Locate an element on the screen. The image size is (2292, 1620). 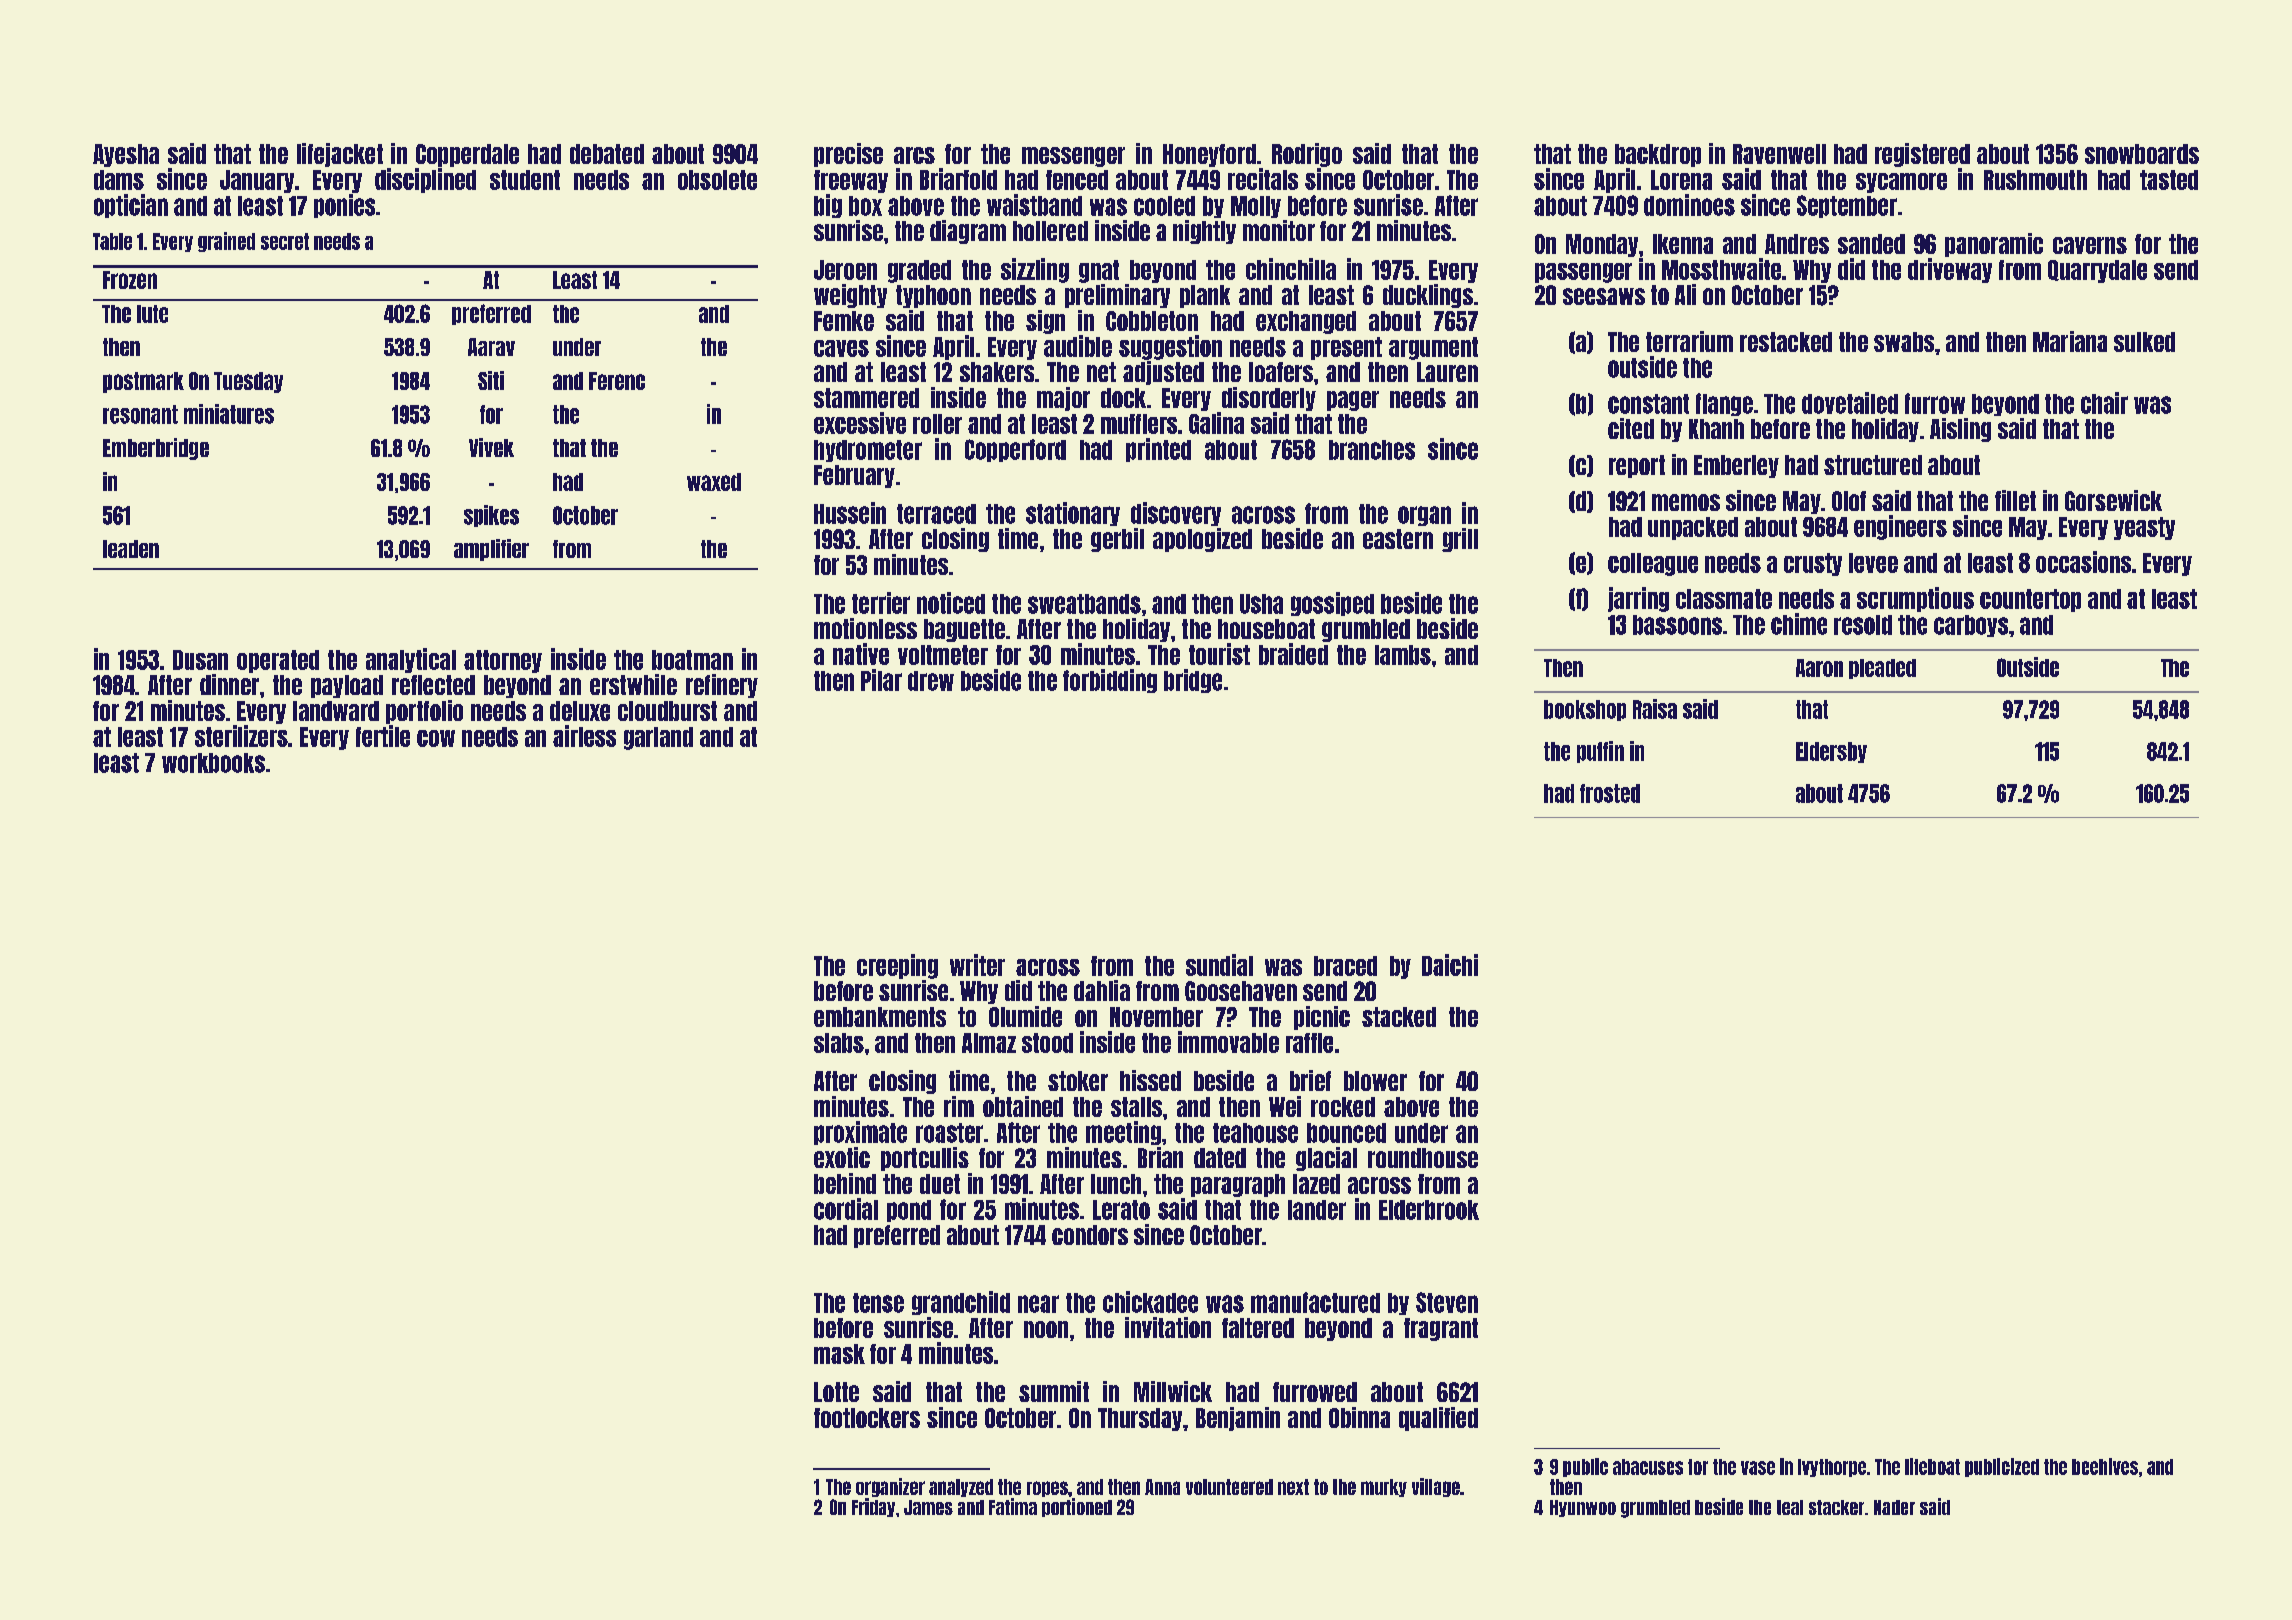
airless is located at coordinates (584, 736).
